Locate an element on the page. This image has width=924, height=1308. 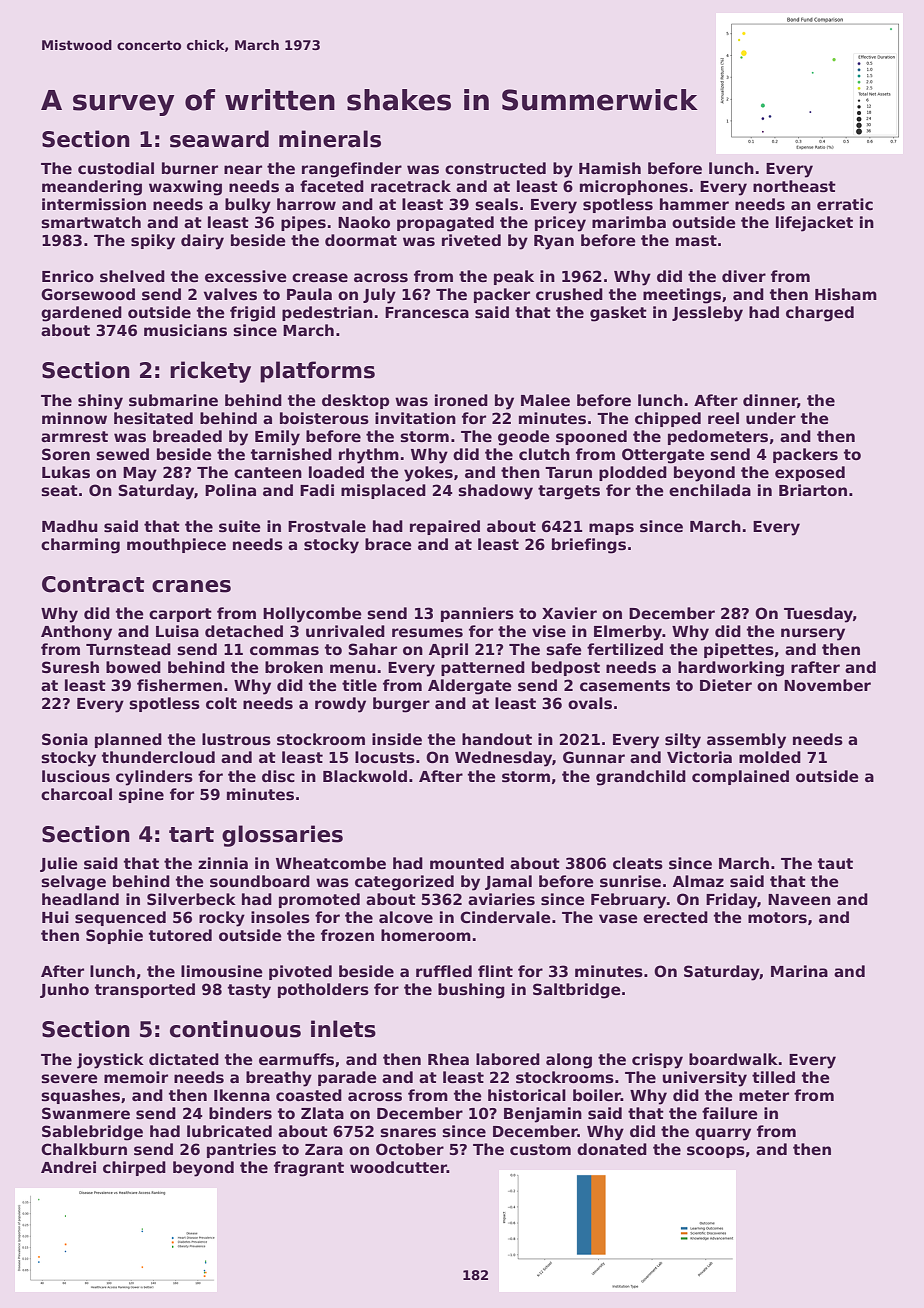
chirped is located at coordinates (134, 1168).
